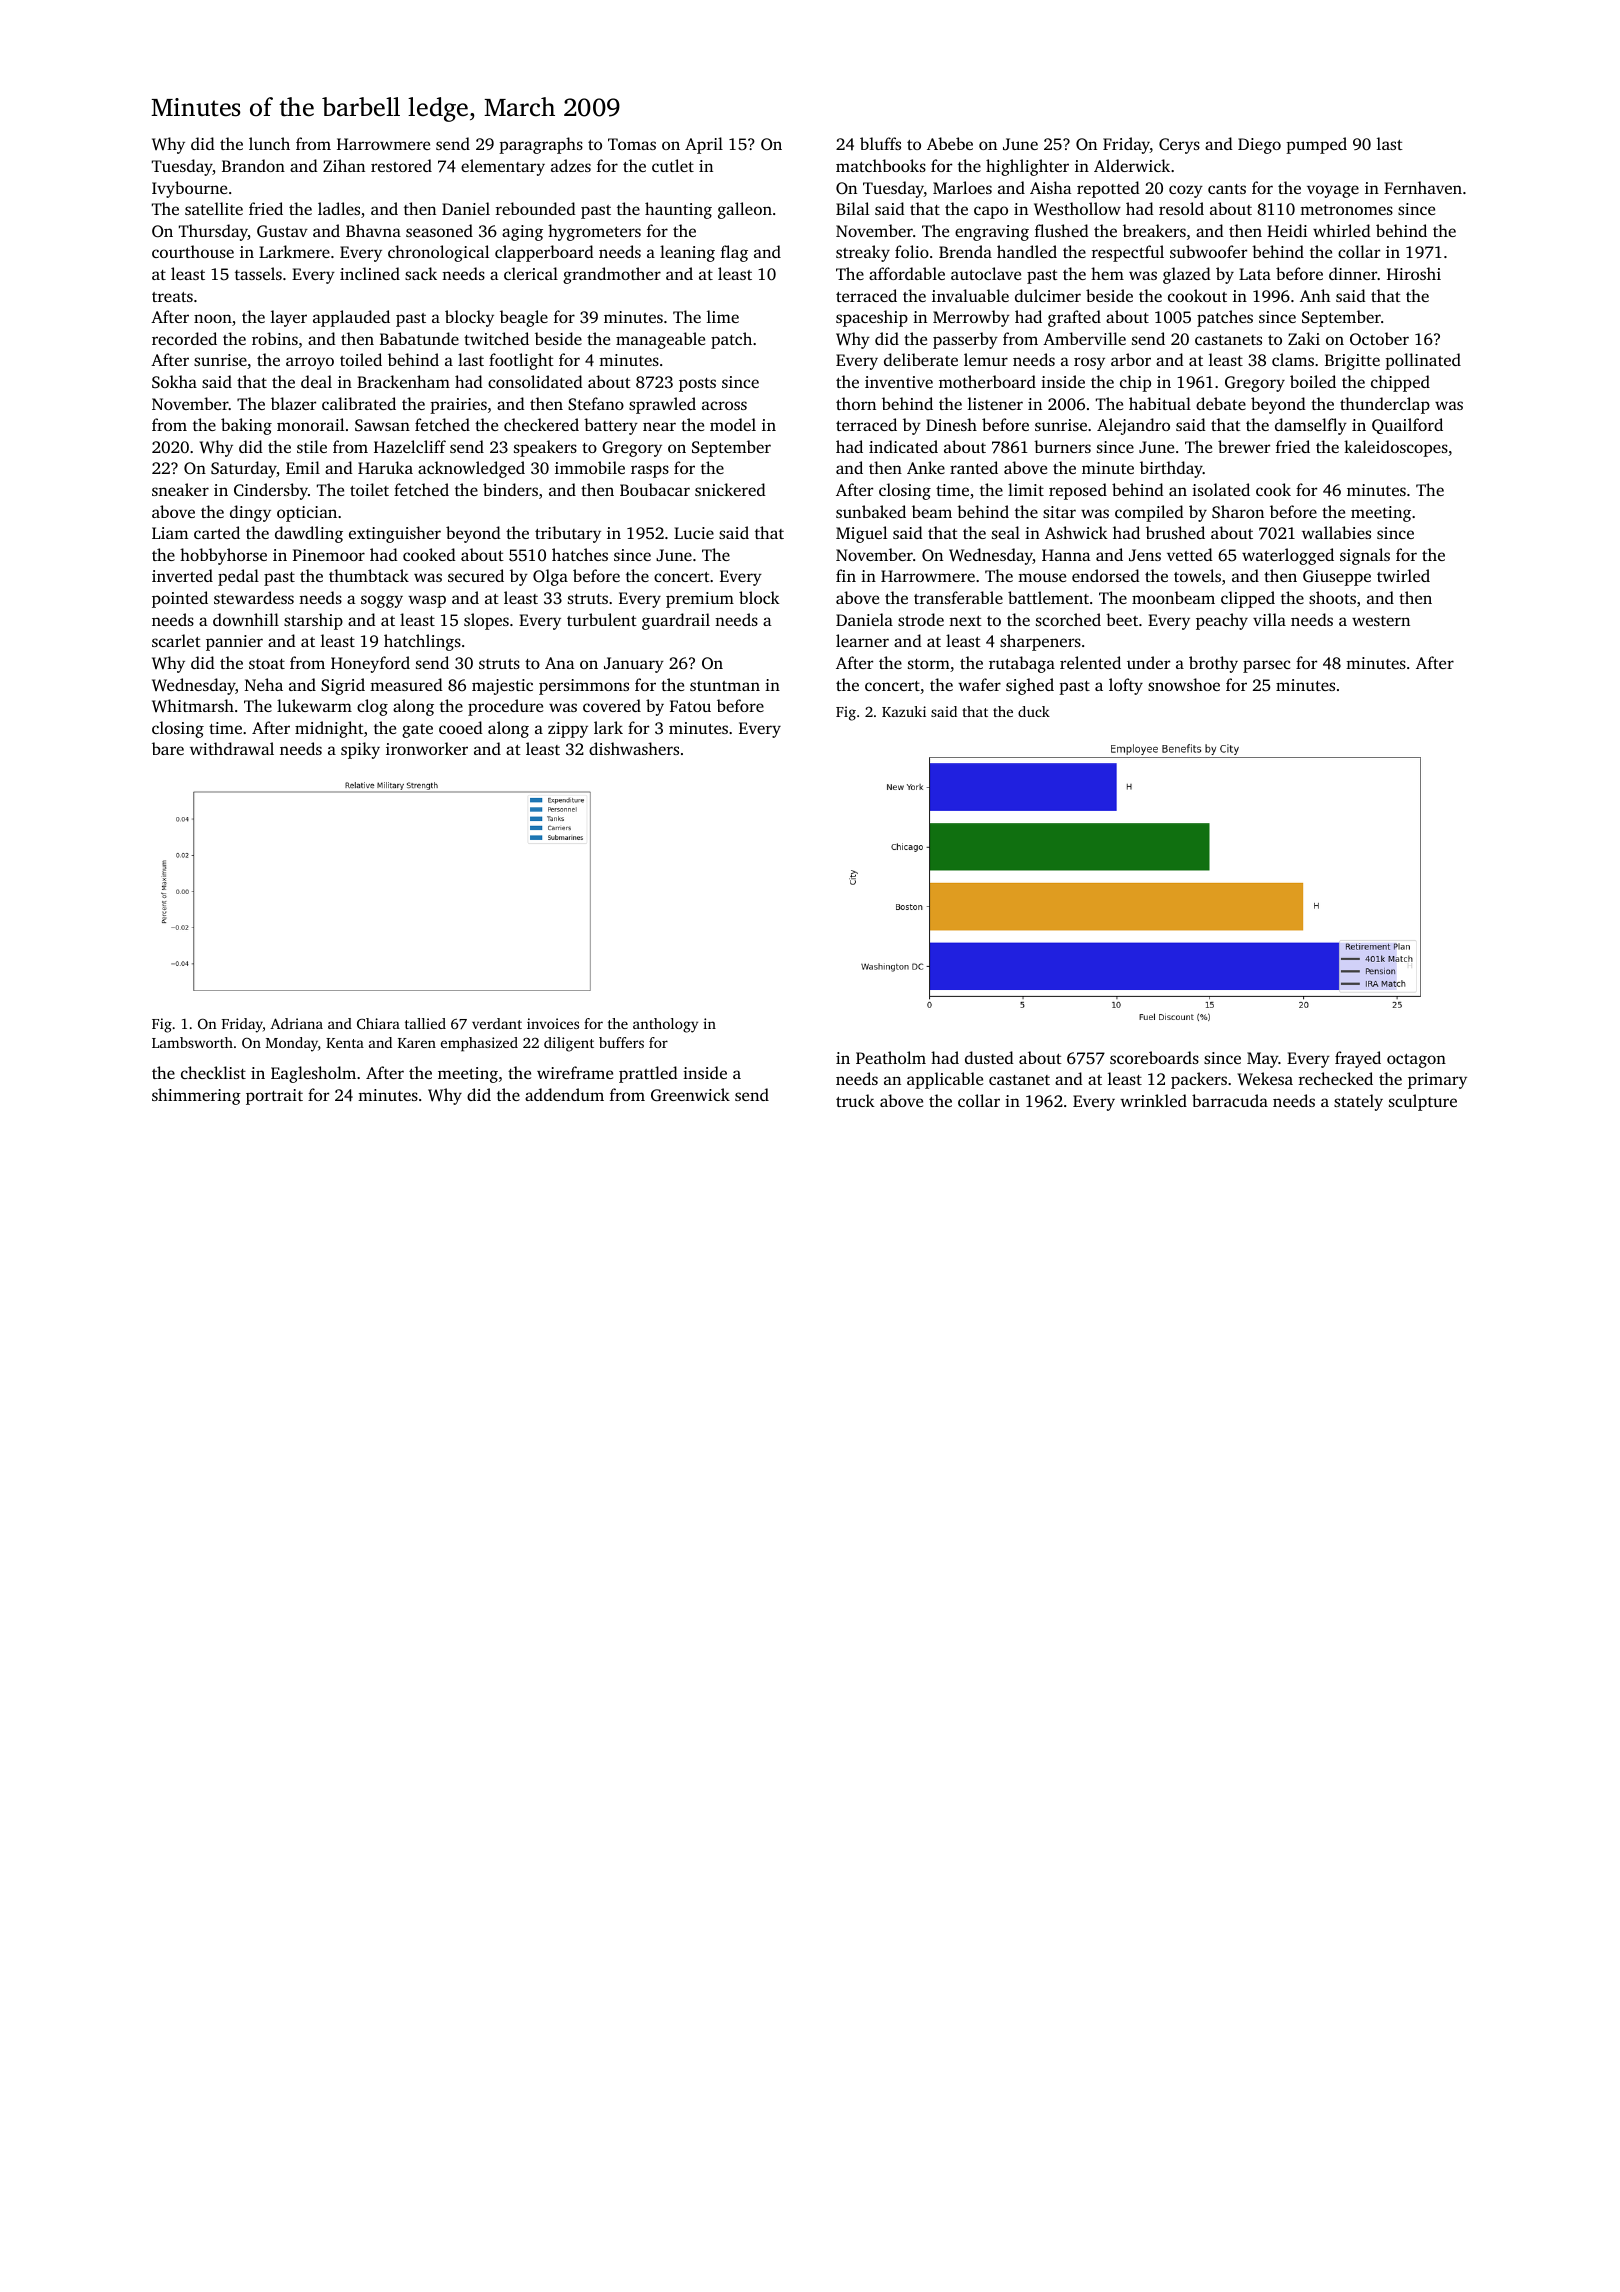 This image has width=1620, height=2292. What do you see at coordinates (168, 748) in the image?
I see `bare` at bounding box center [168, 748].
